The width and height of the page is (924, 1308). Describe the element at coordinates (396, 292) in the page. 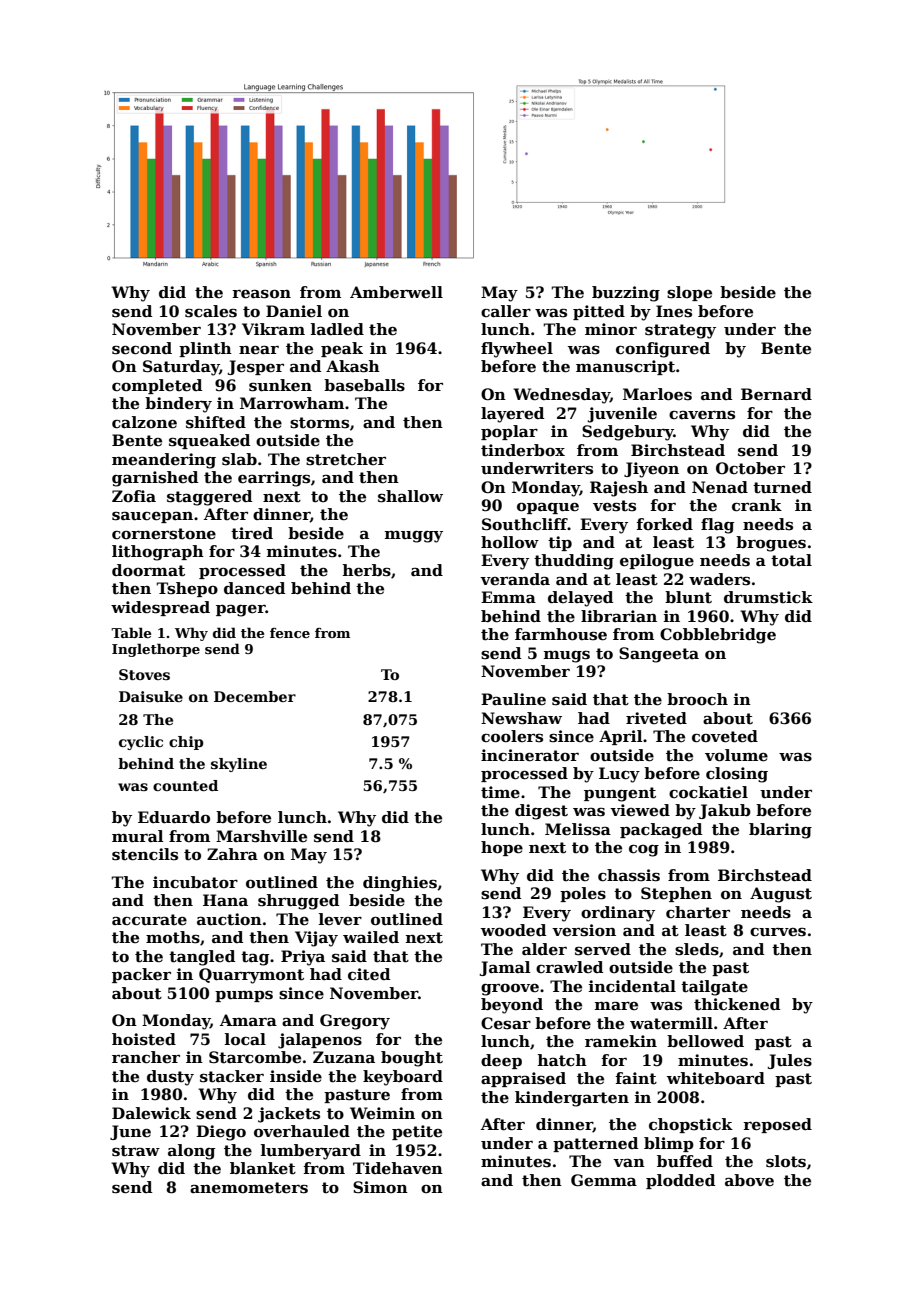

I see `Amberwell` at that location.
